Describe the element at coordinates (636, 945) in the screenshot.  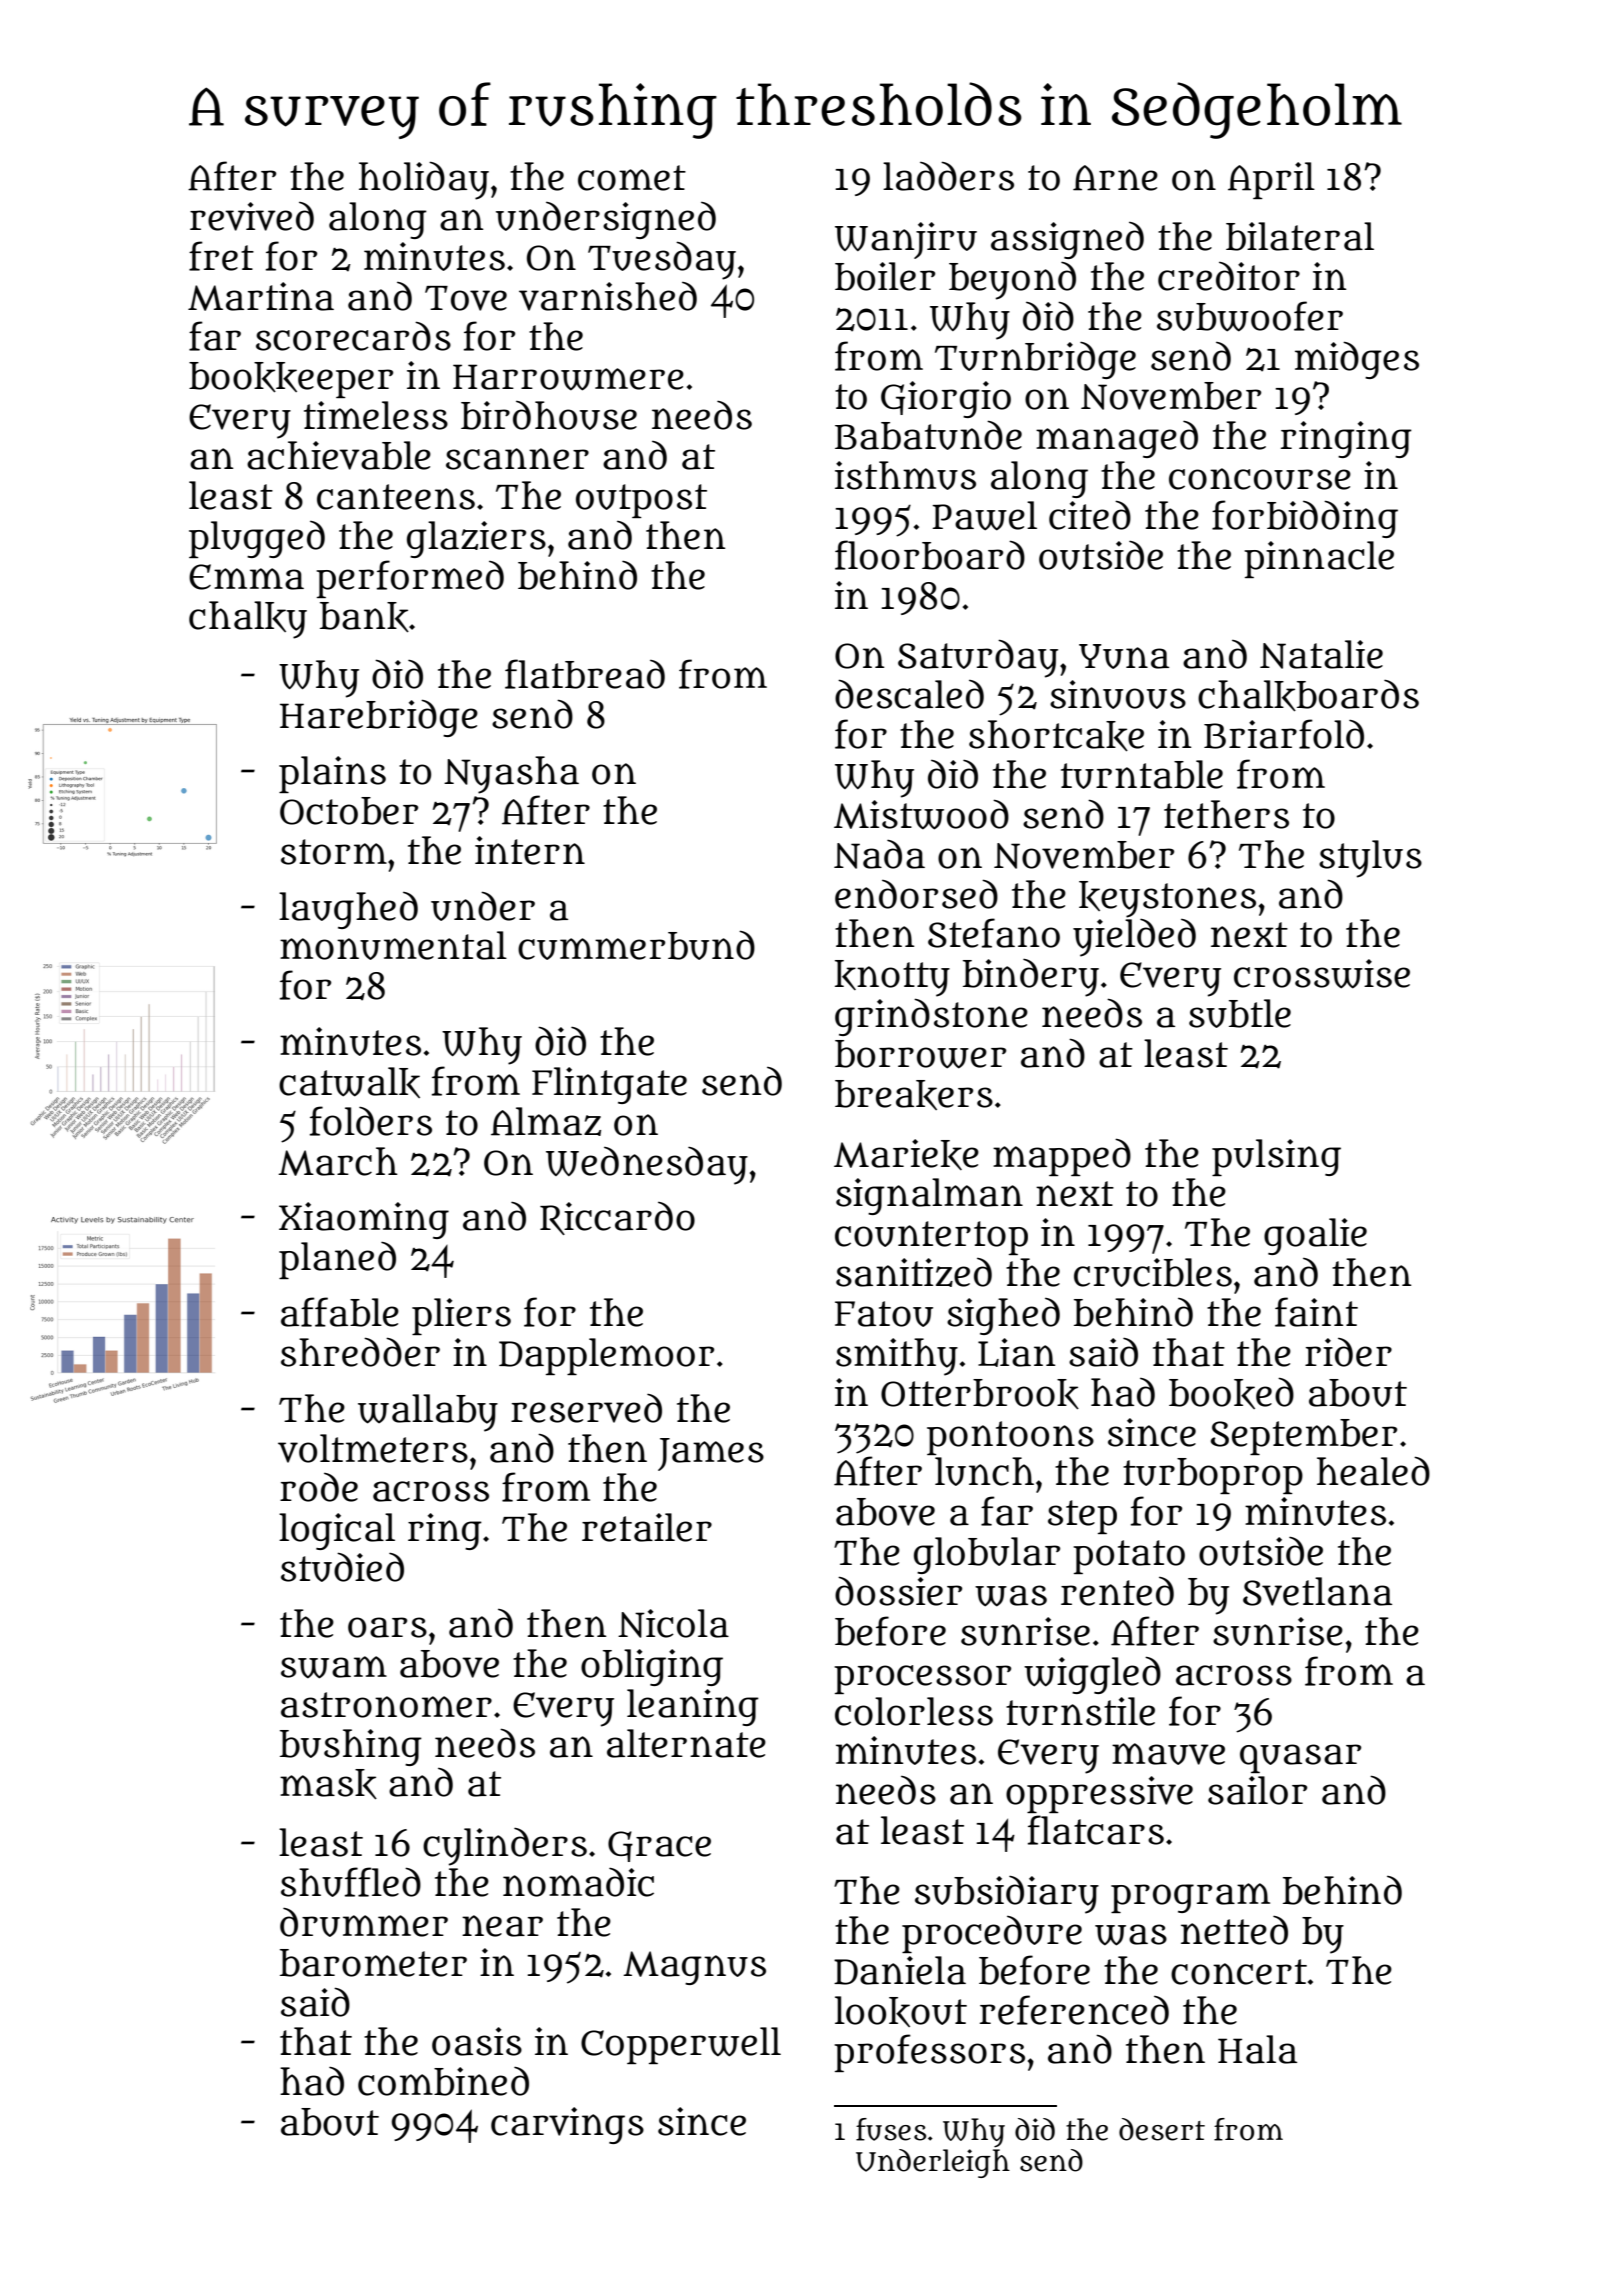
I see `cummerbund` at that location.
